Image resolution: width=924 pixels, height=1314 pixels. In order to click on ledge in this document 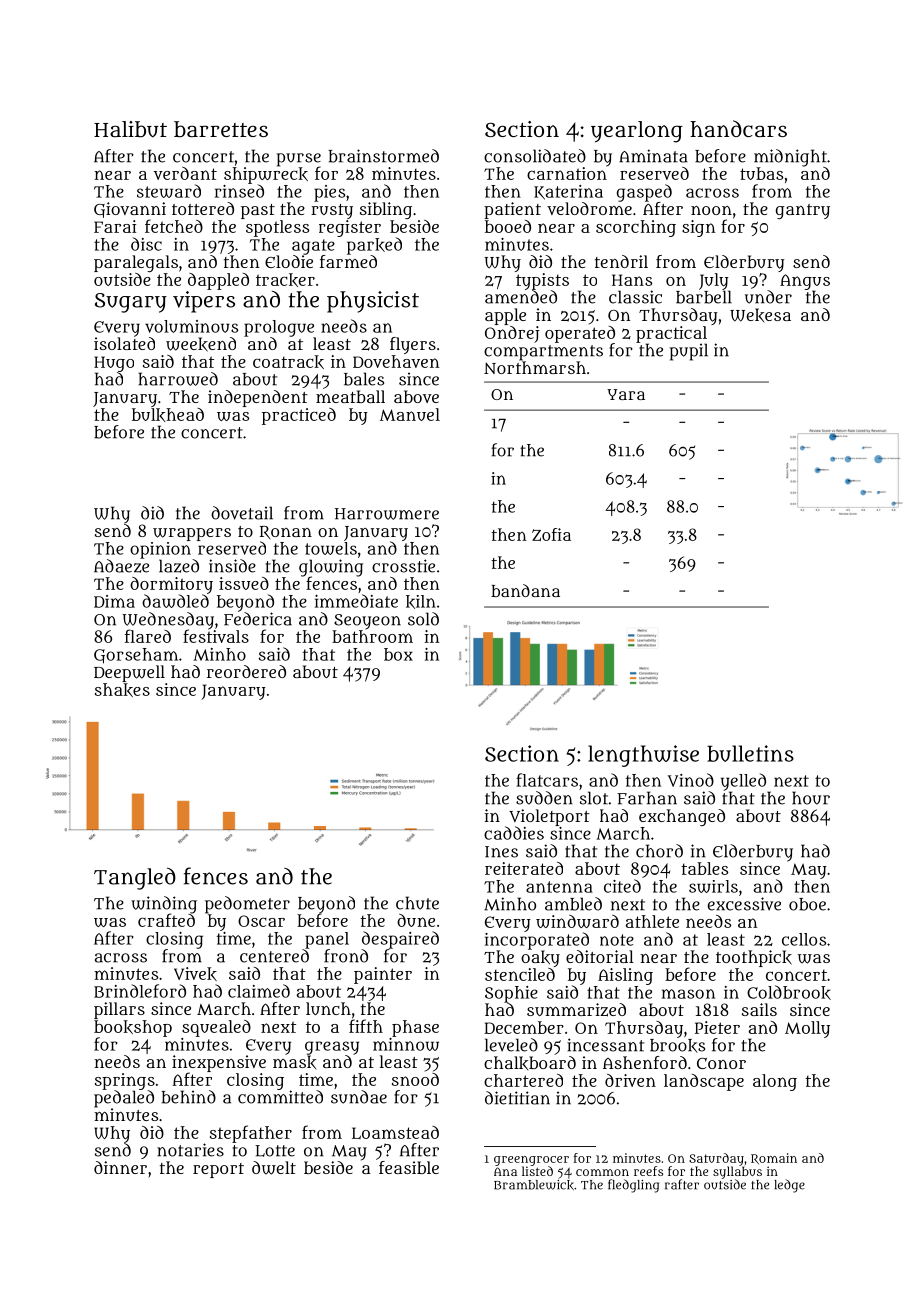, I will do `click(789, 1186)`.
